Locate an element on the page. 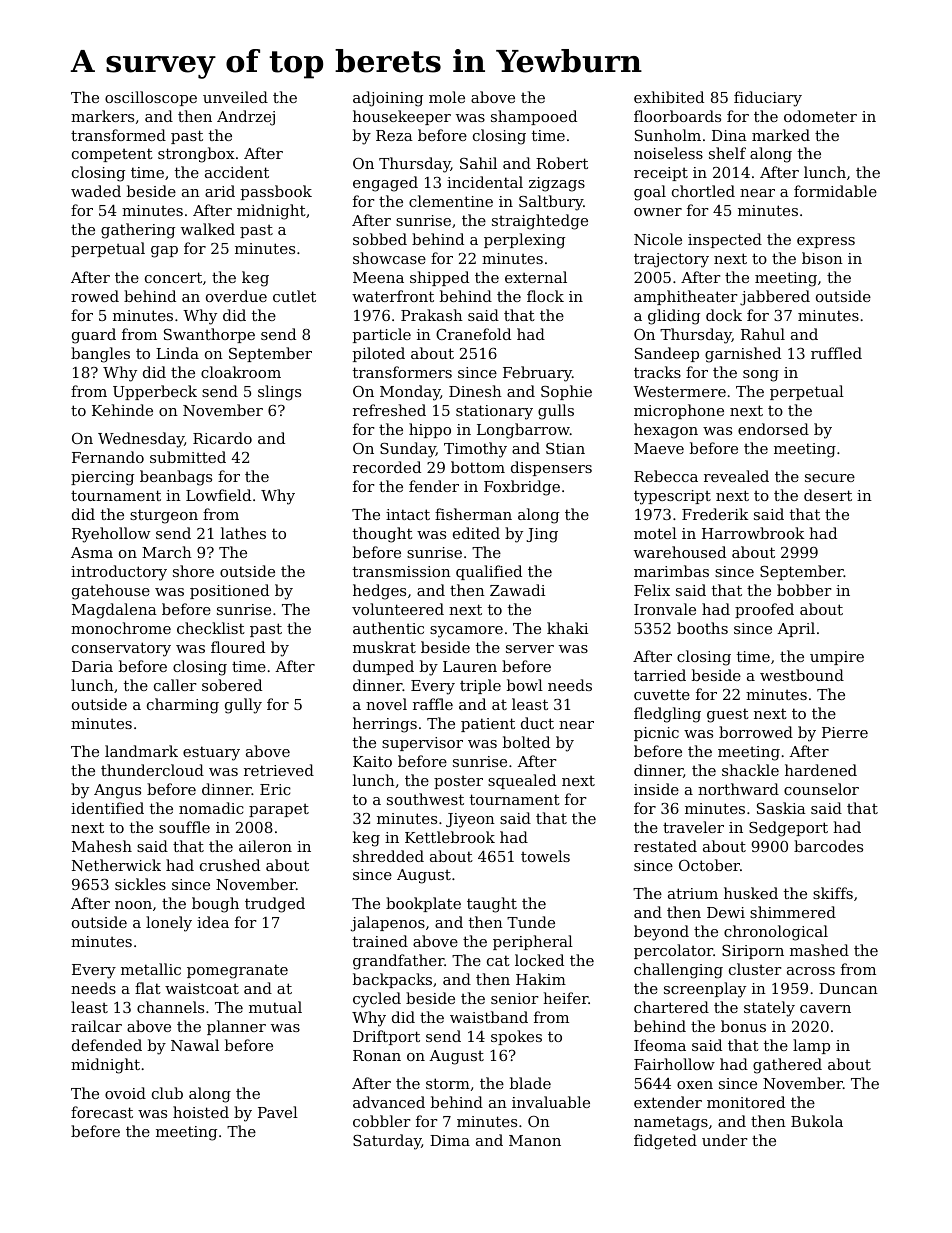 Image resolution: width=952 pixels, height=1233 pixels. forecast is located at coordinates (102, 1112).
